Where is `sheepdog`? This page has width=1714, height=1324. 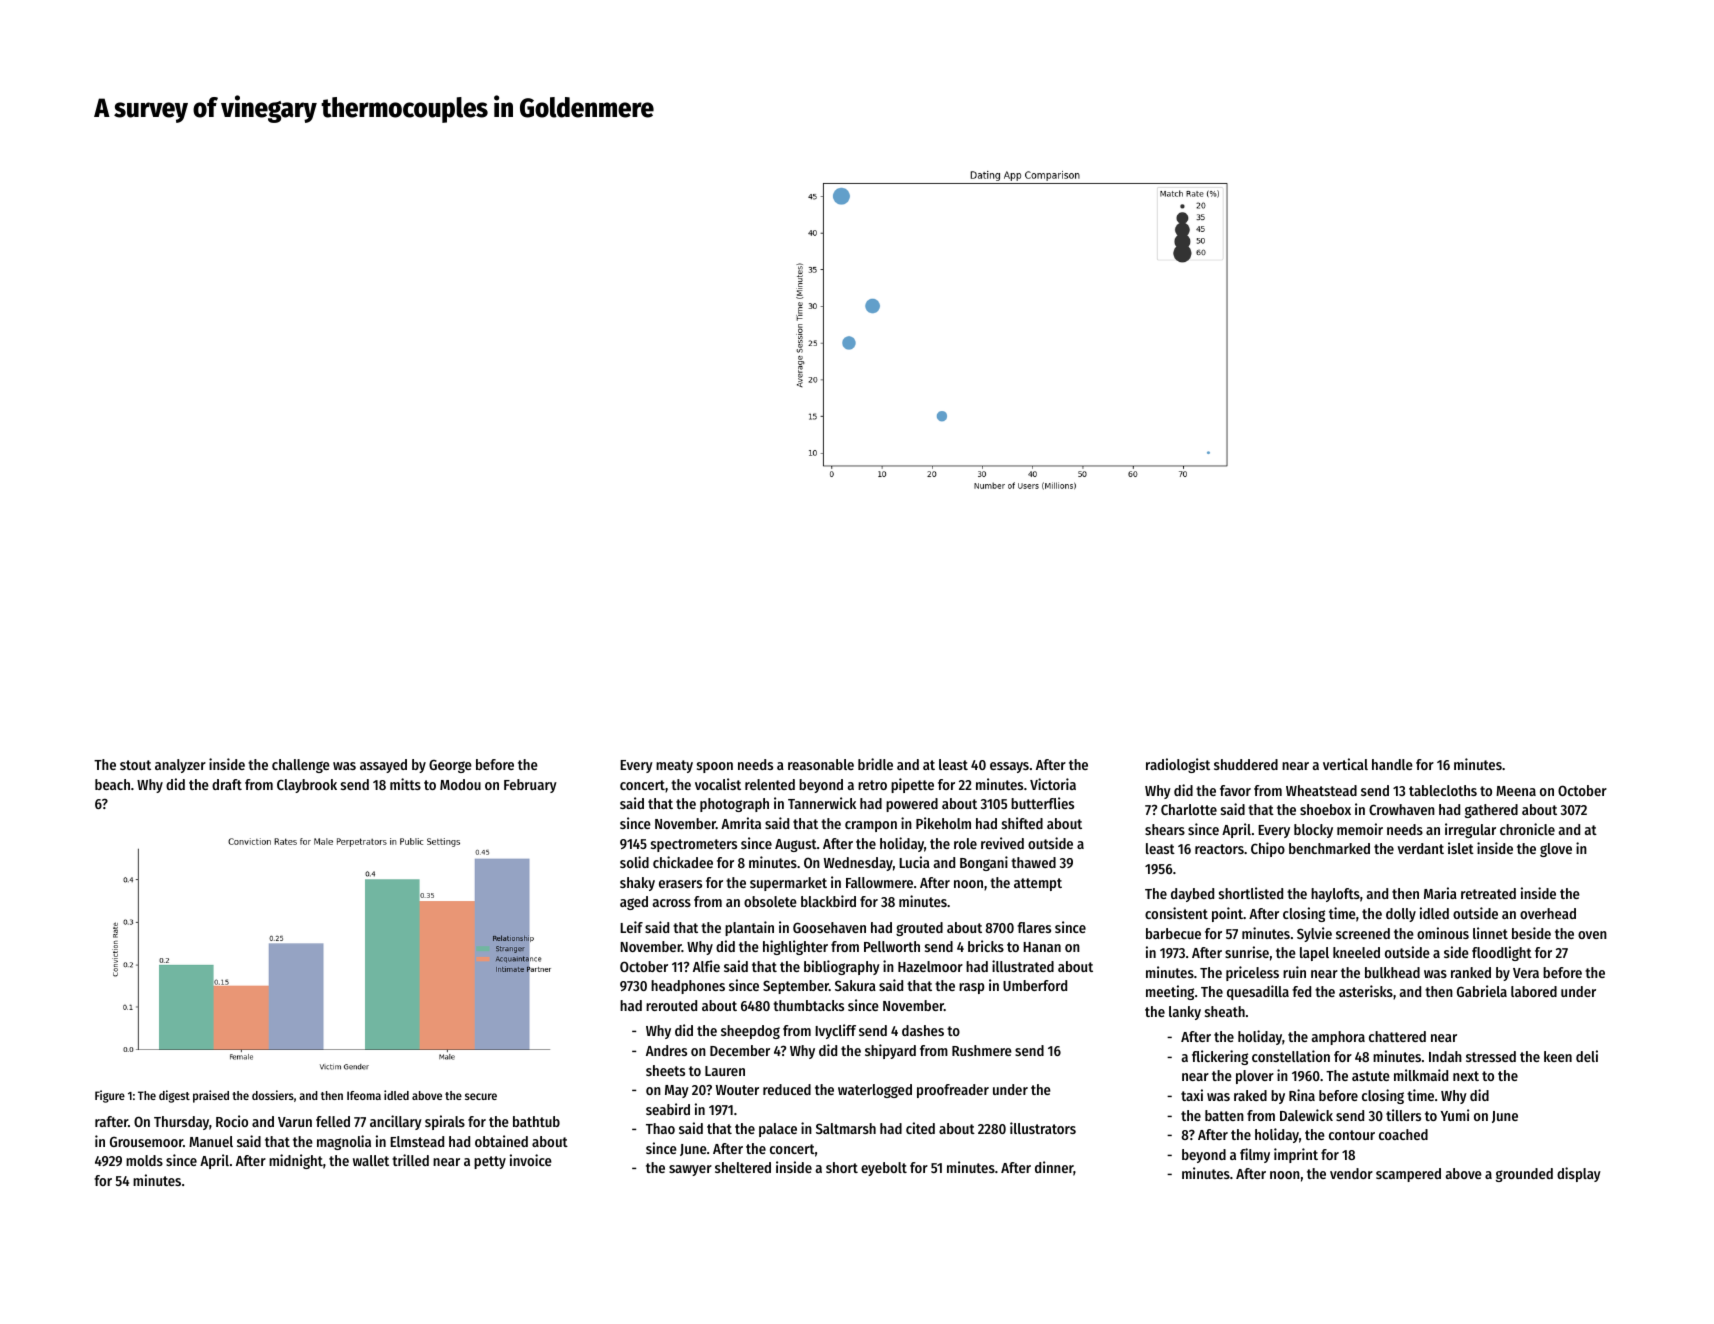 sheepdog is located at coordinates (750, 1032).
